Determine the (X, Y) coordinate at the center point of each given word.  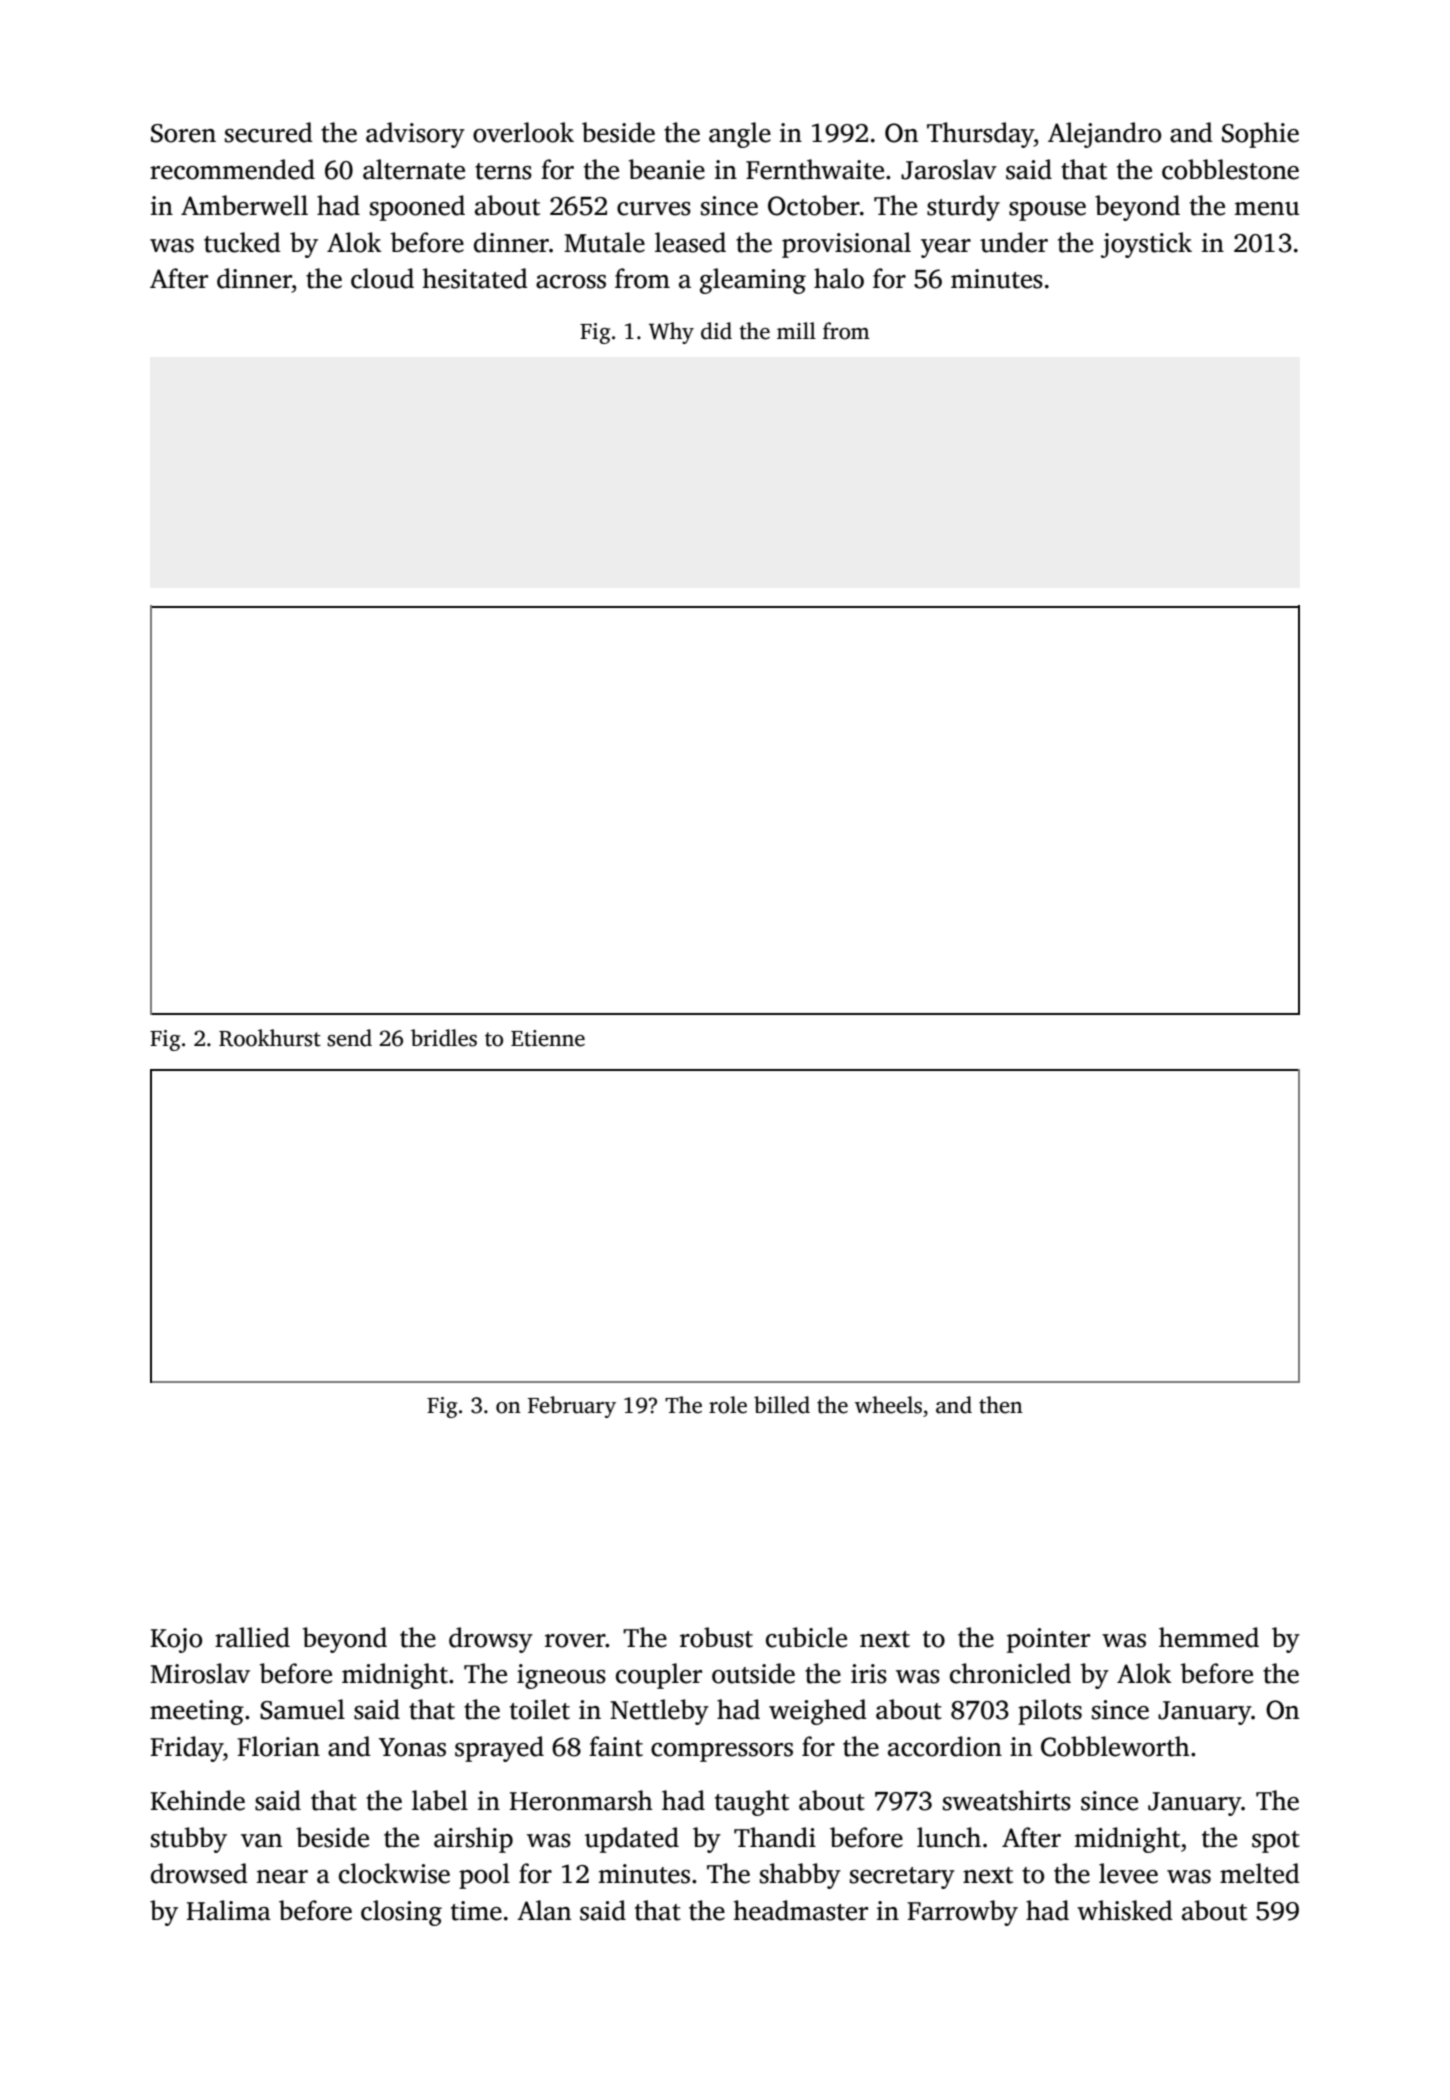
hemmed (1209, 1637)
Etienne (548, 1038)
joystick (1146, 245)
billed (782, 1405)
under (1014, 242)
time (476, 1911)
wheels (888, 1405)
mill (796, 330)
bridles (444, 1038)
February (572, 1407)
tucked (242, 242)
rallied (252, 1637)
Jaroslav (949, 169)
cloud (382, 278)
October (814, 205)
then (1001, 1405)
